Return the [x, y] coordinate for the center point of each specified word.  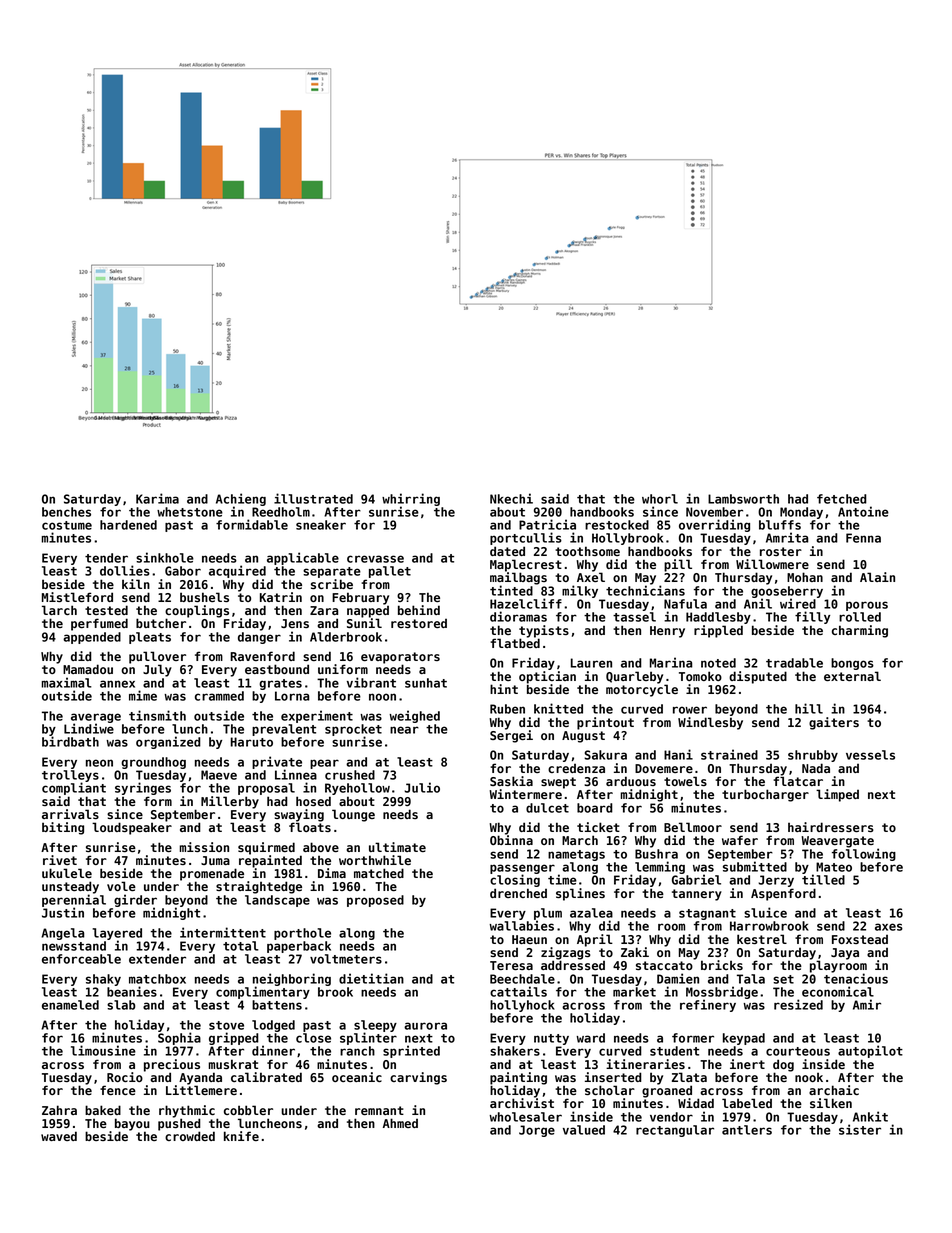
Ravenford [262, 656]
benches [66, 512]
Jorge [537, 1131]
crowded [190, 1136]
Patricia [547, 524]
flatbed [515, 643]
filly [812, 617]
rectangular [675, 1131]
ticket [598, 827]
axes [889, 927]
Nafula [685, 604]
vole [121, 886]
